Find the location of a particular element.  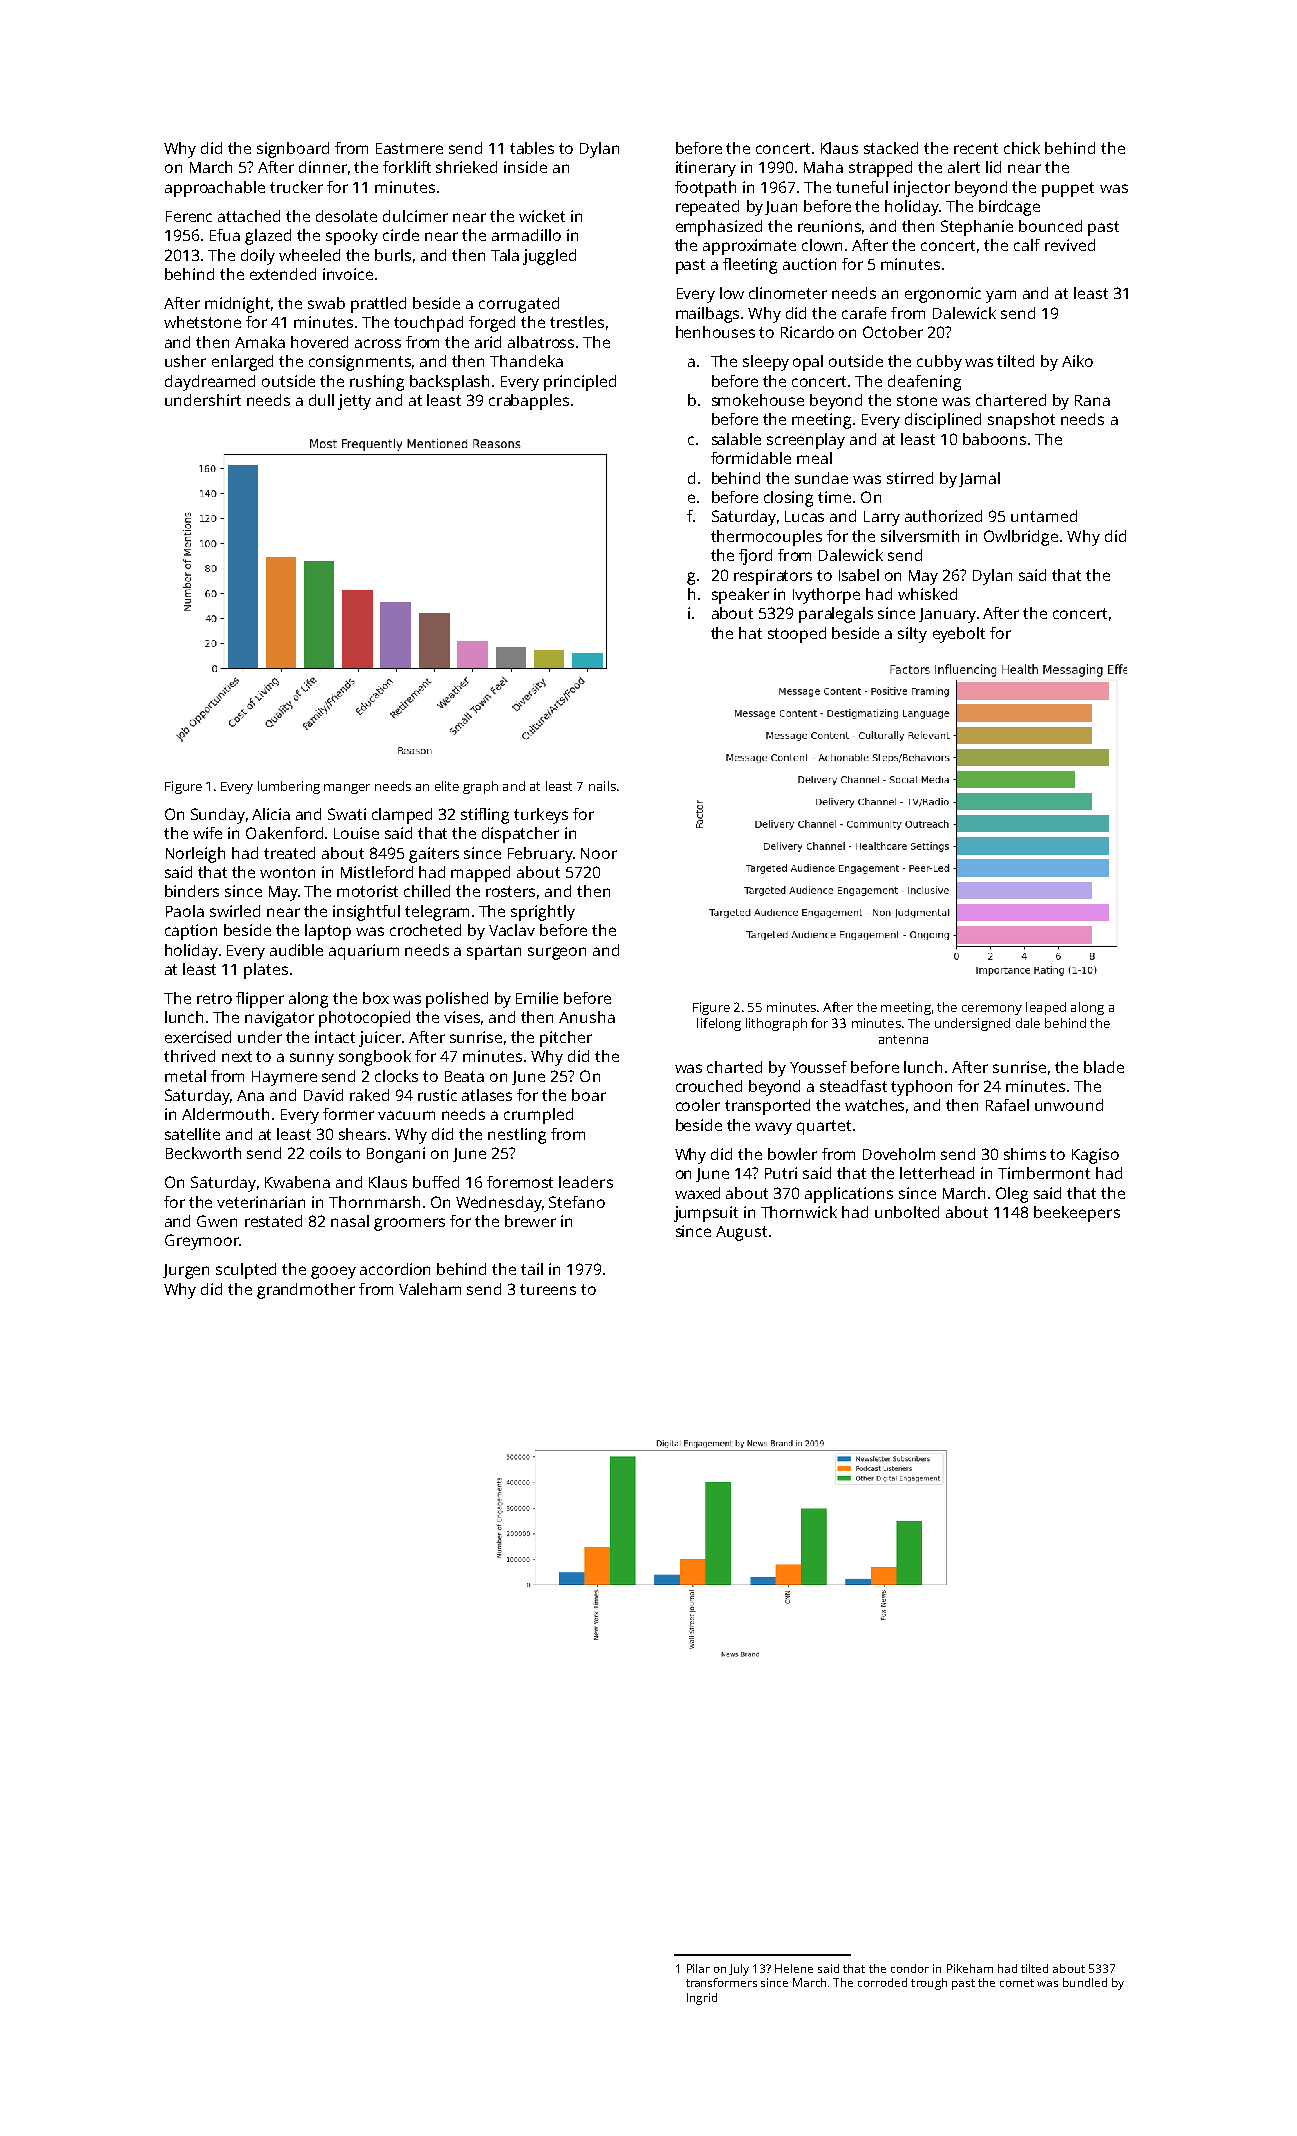

lumbering is located at coordinates (289, 787).
